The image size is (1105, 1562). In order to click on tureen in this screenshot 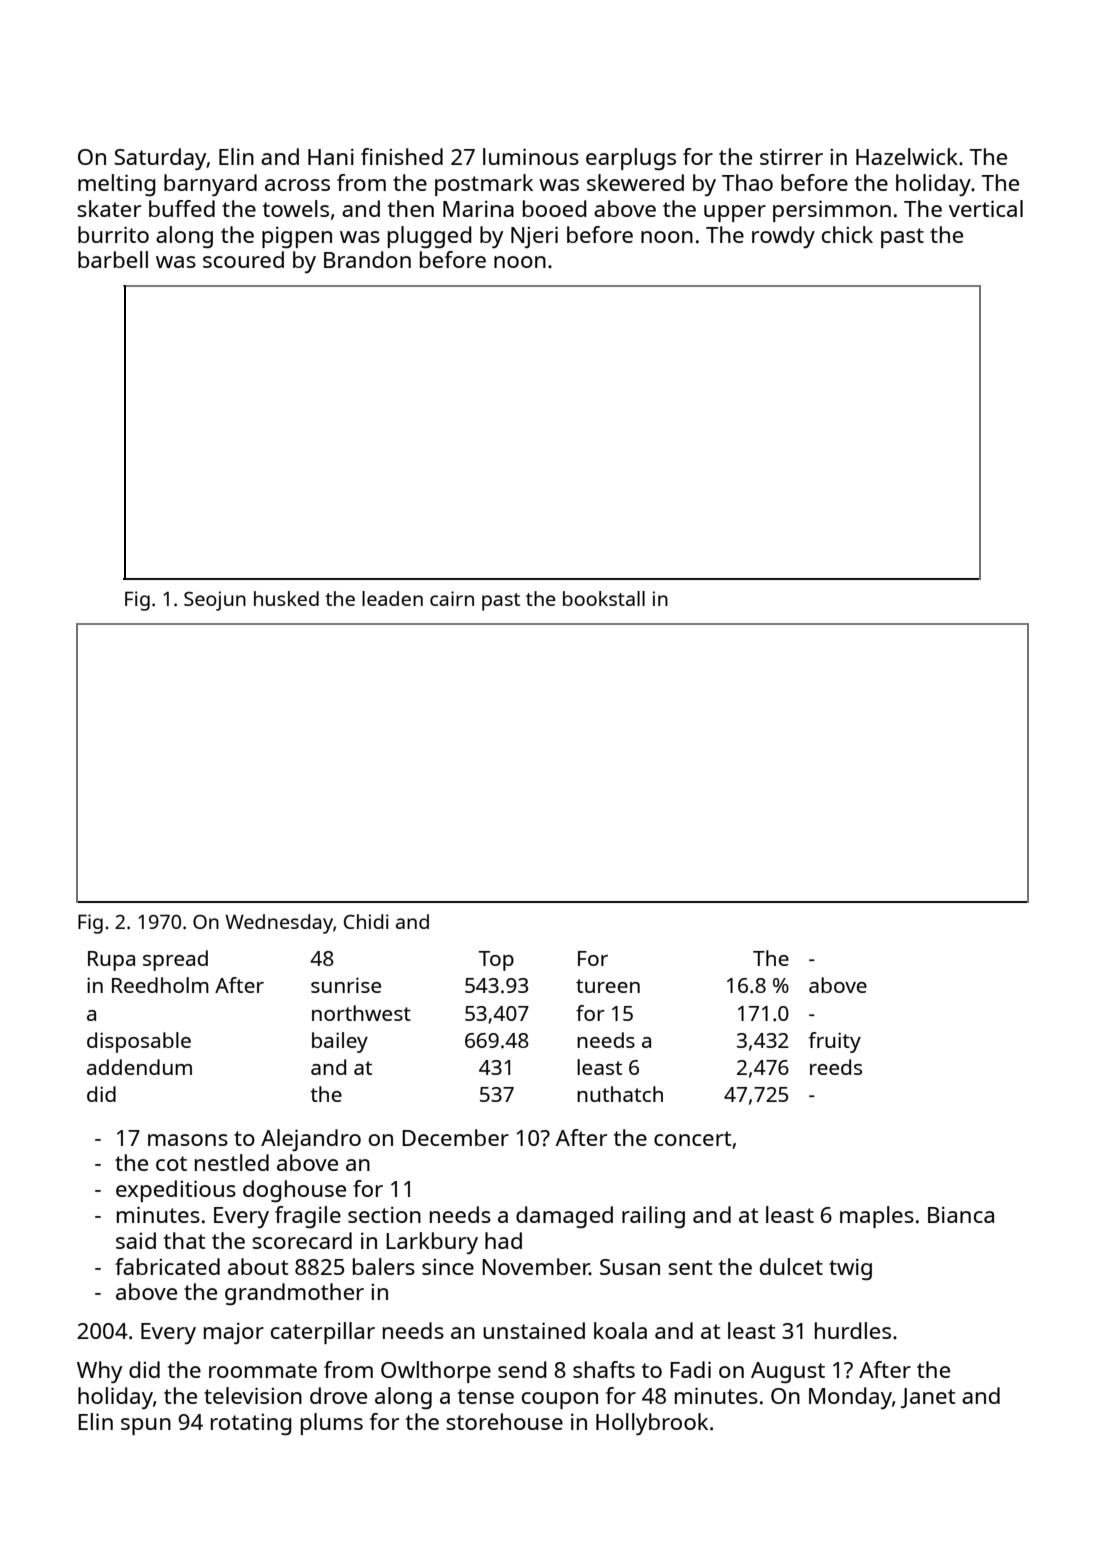, I will do `click(608, 986)`.
